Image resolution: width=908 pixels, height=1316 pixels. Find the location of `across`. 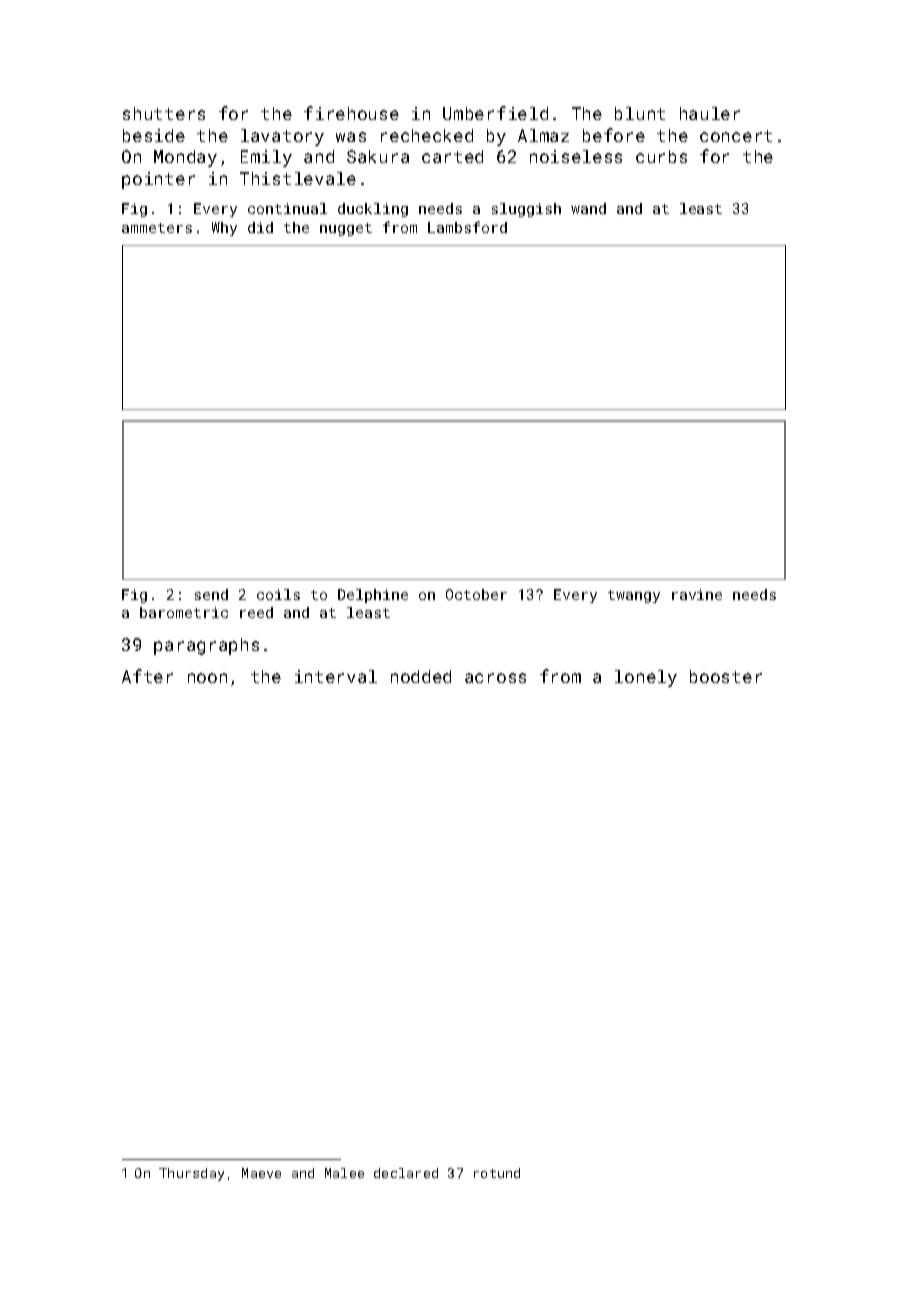

across is located at coordinates (495, 678).
